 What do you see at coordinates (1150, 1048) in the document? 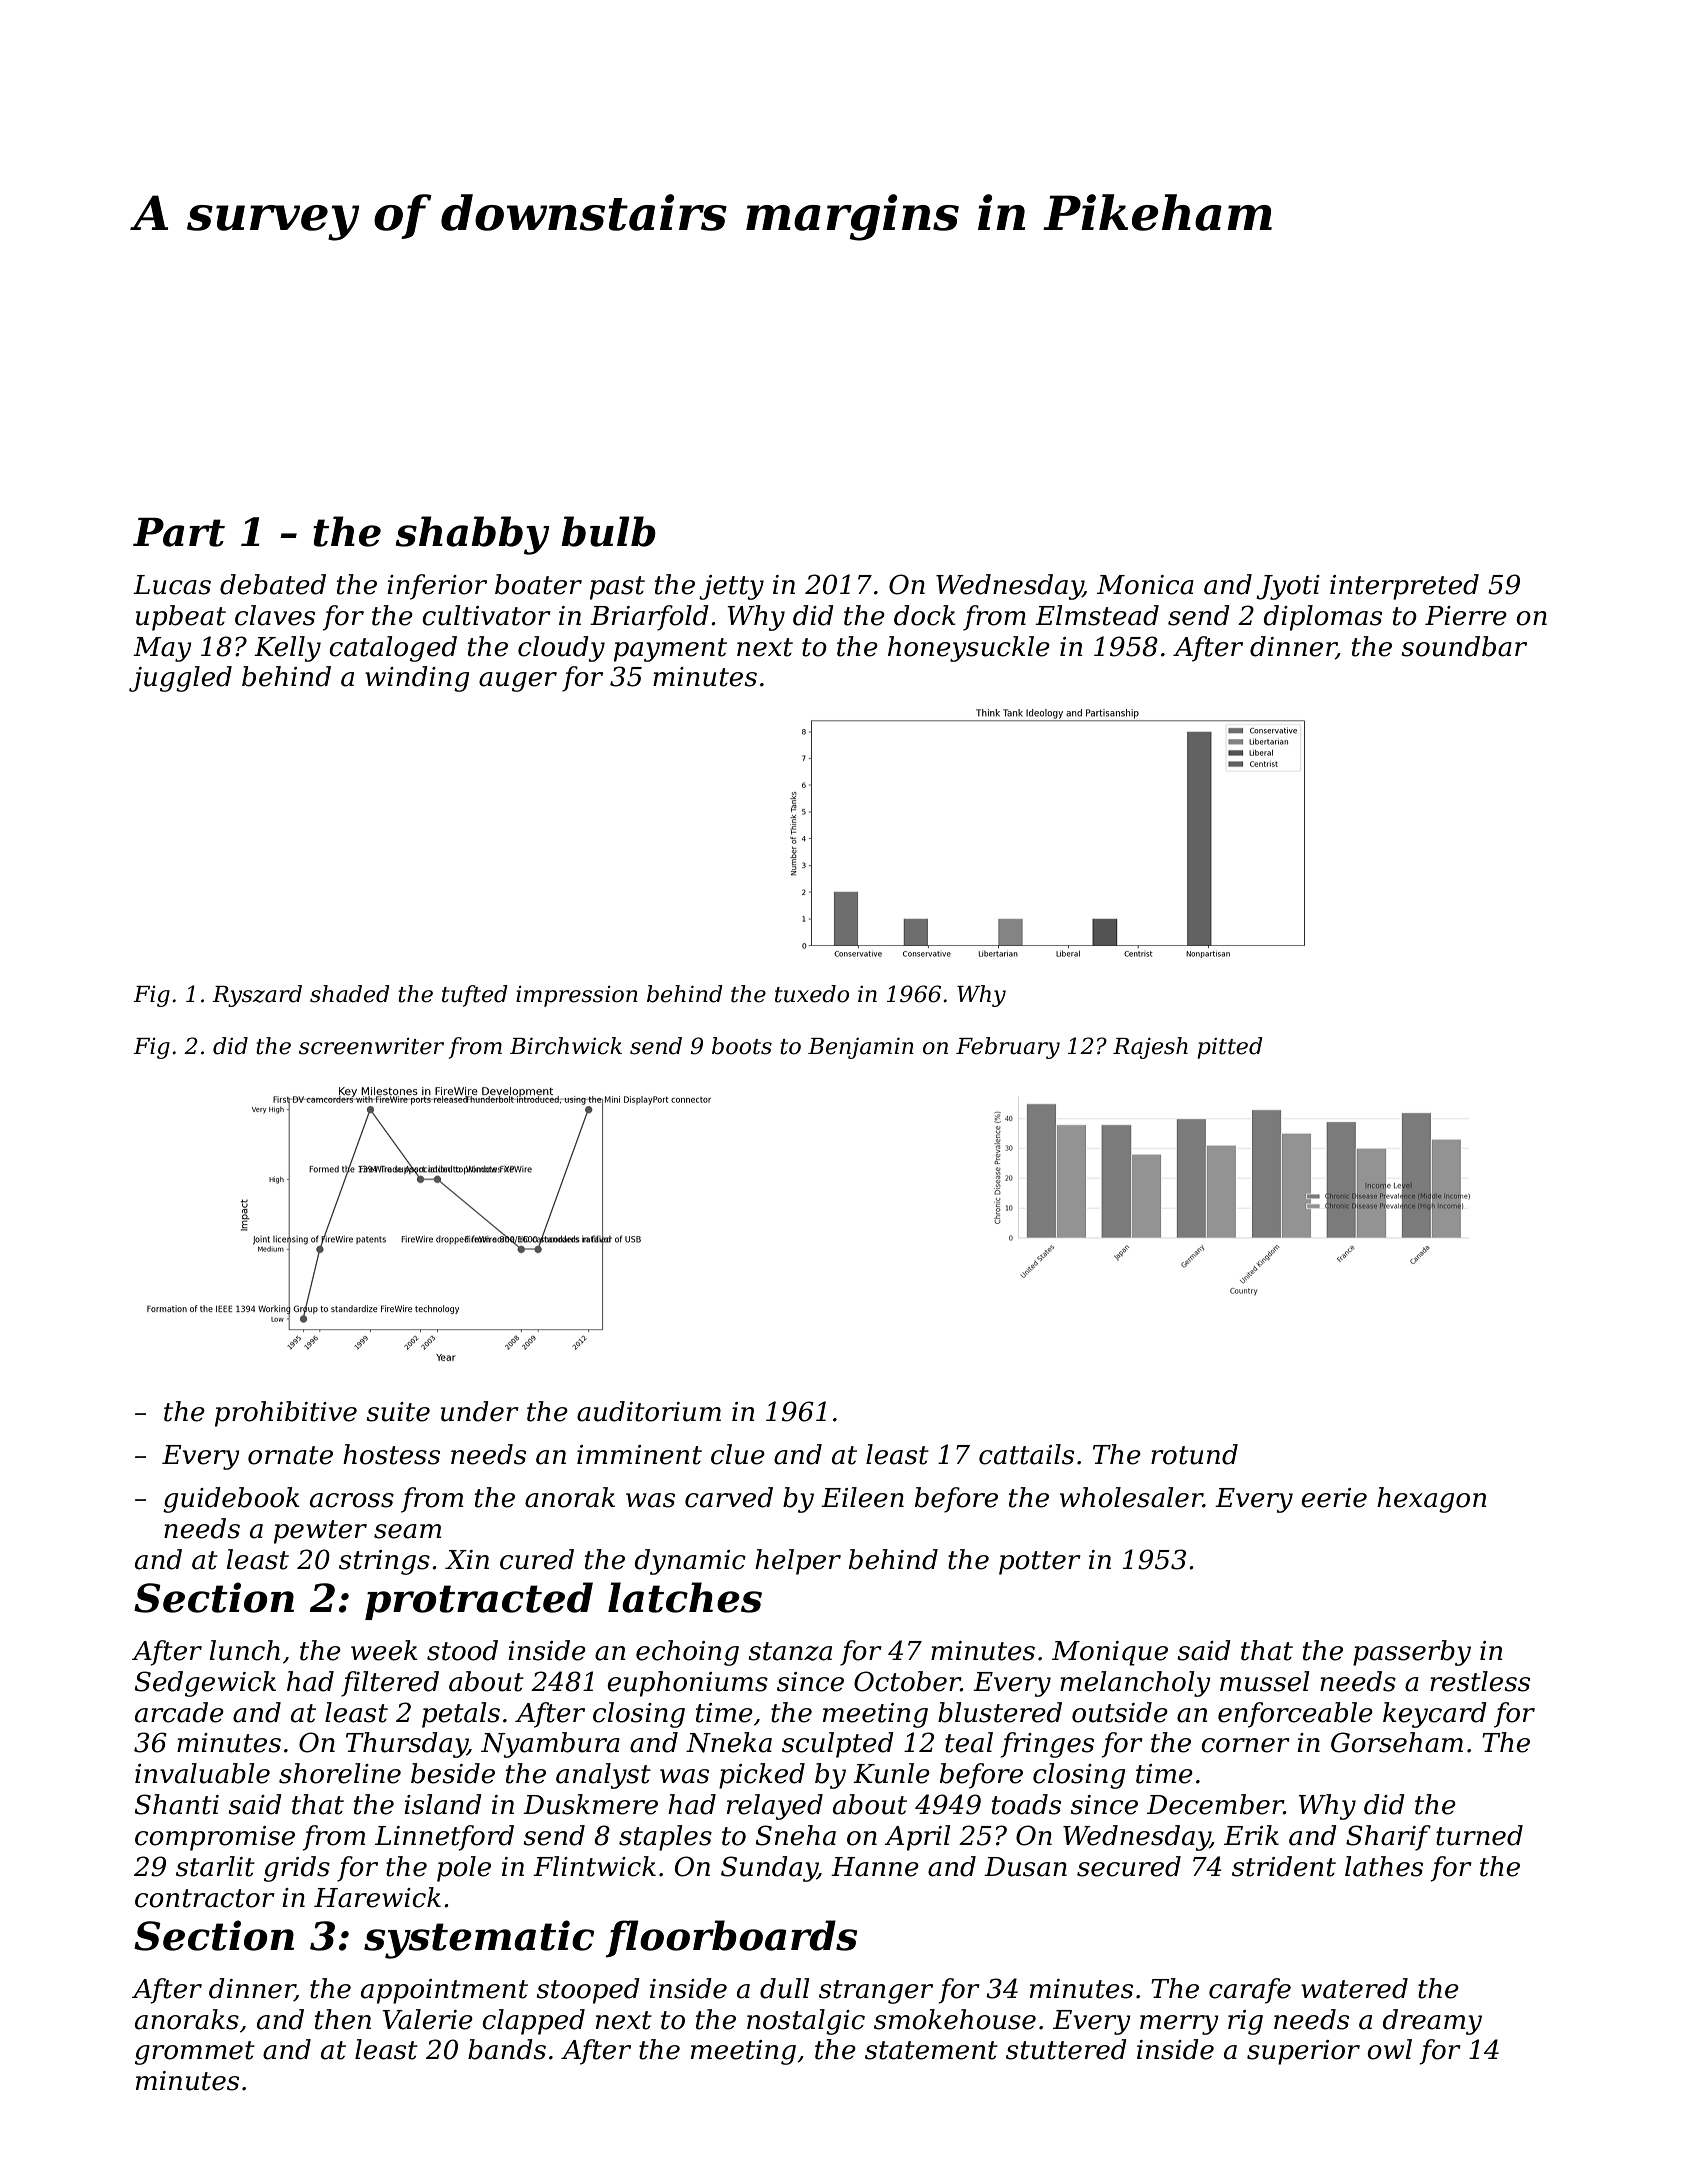
I see `Rajesh` at bounding box center [1150, 1048].
